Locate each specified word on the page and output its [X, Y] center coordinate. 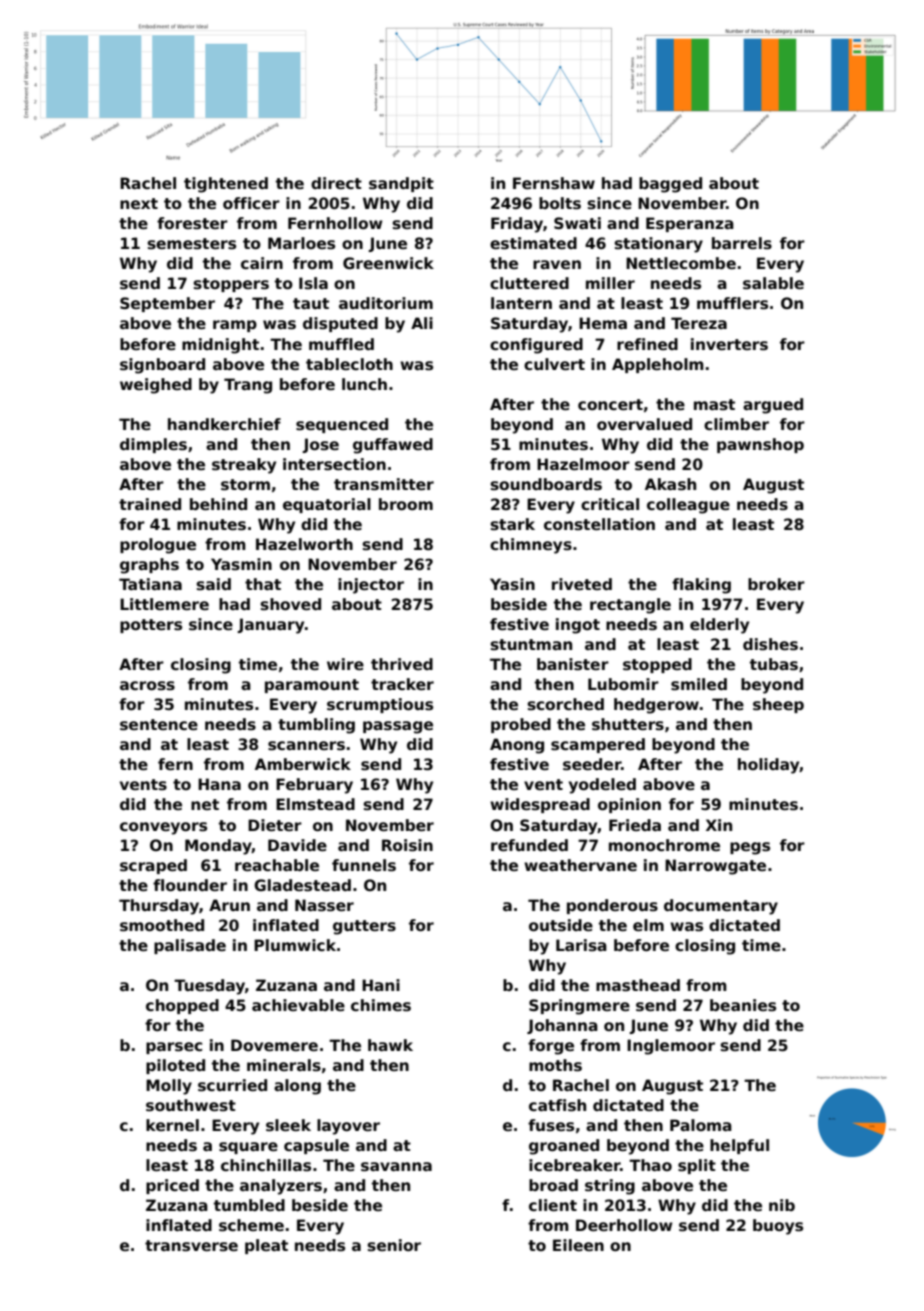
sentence [159, 725]
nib [782, 1205]
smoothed [162, 925]
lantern [521, 303]
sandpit [401, 184]
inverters [729, 344]
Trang [248, 386]
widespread [540, 805]
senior [394, 1245]
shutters [628, 724]
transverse [191, 1246]
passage [398, 727]
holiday [769, 766]
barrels [742, 243]
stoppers [231, 285]
